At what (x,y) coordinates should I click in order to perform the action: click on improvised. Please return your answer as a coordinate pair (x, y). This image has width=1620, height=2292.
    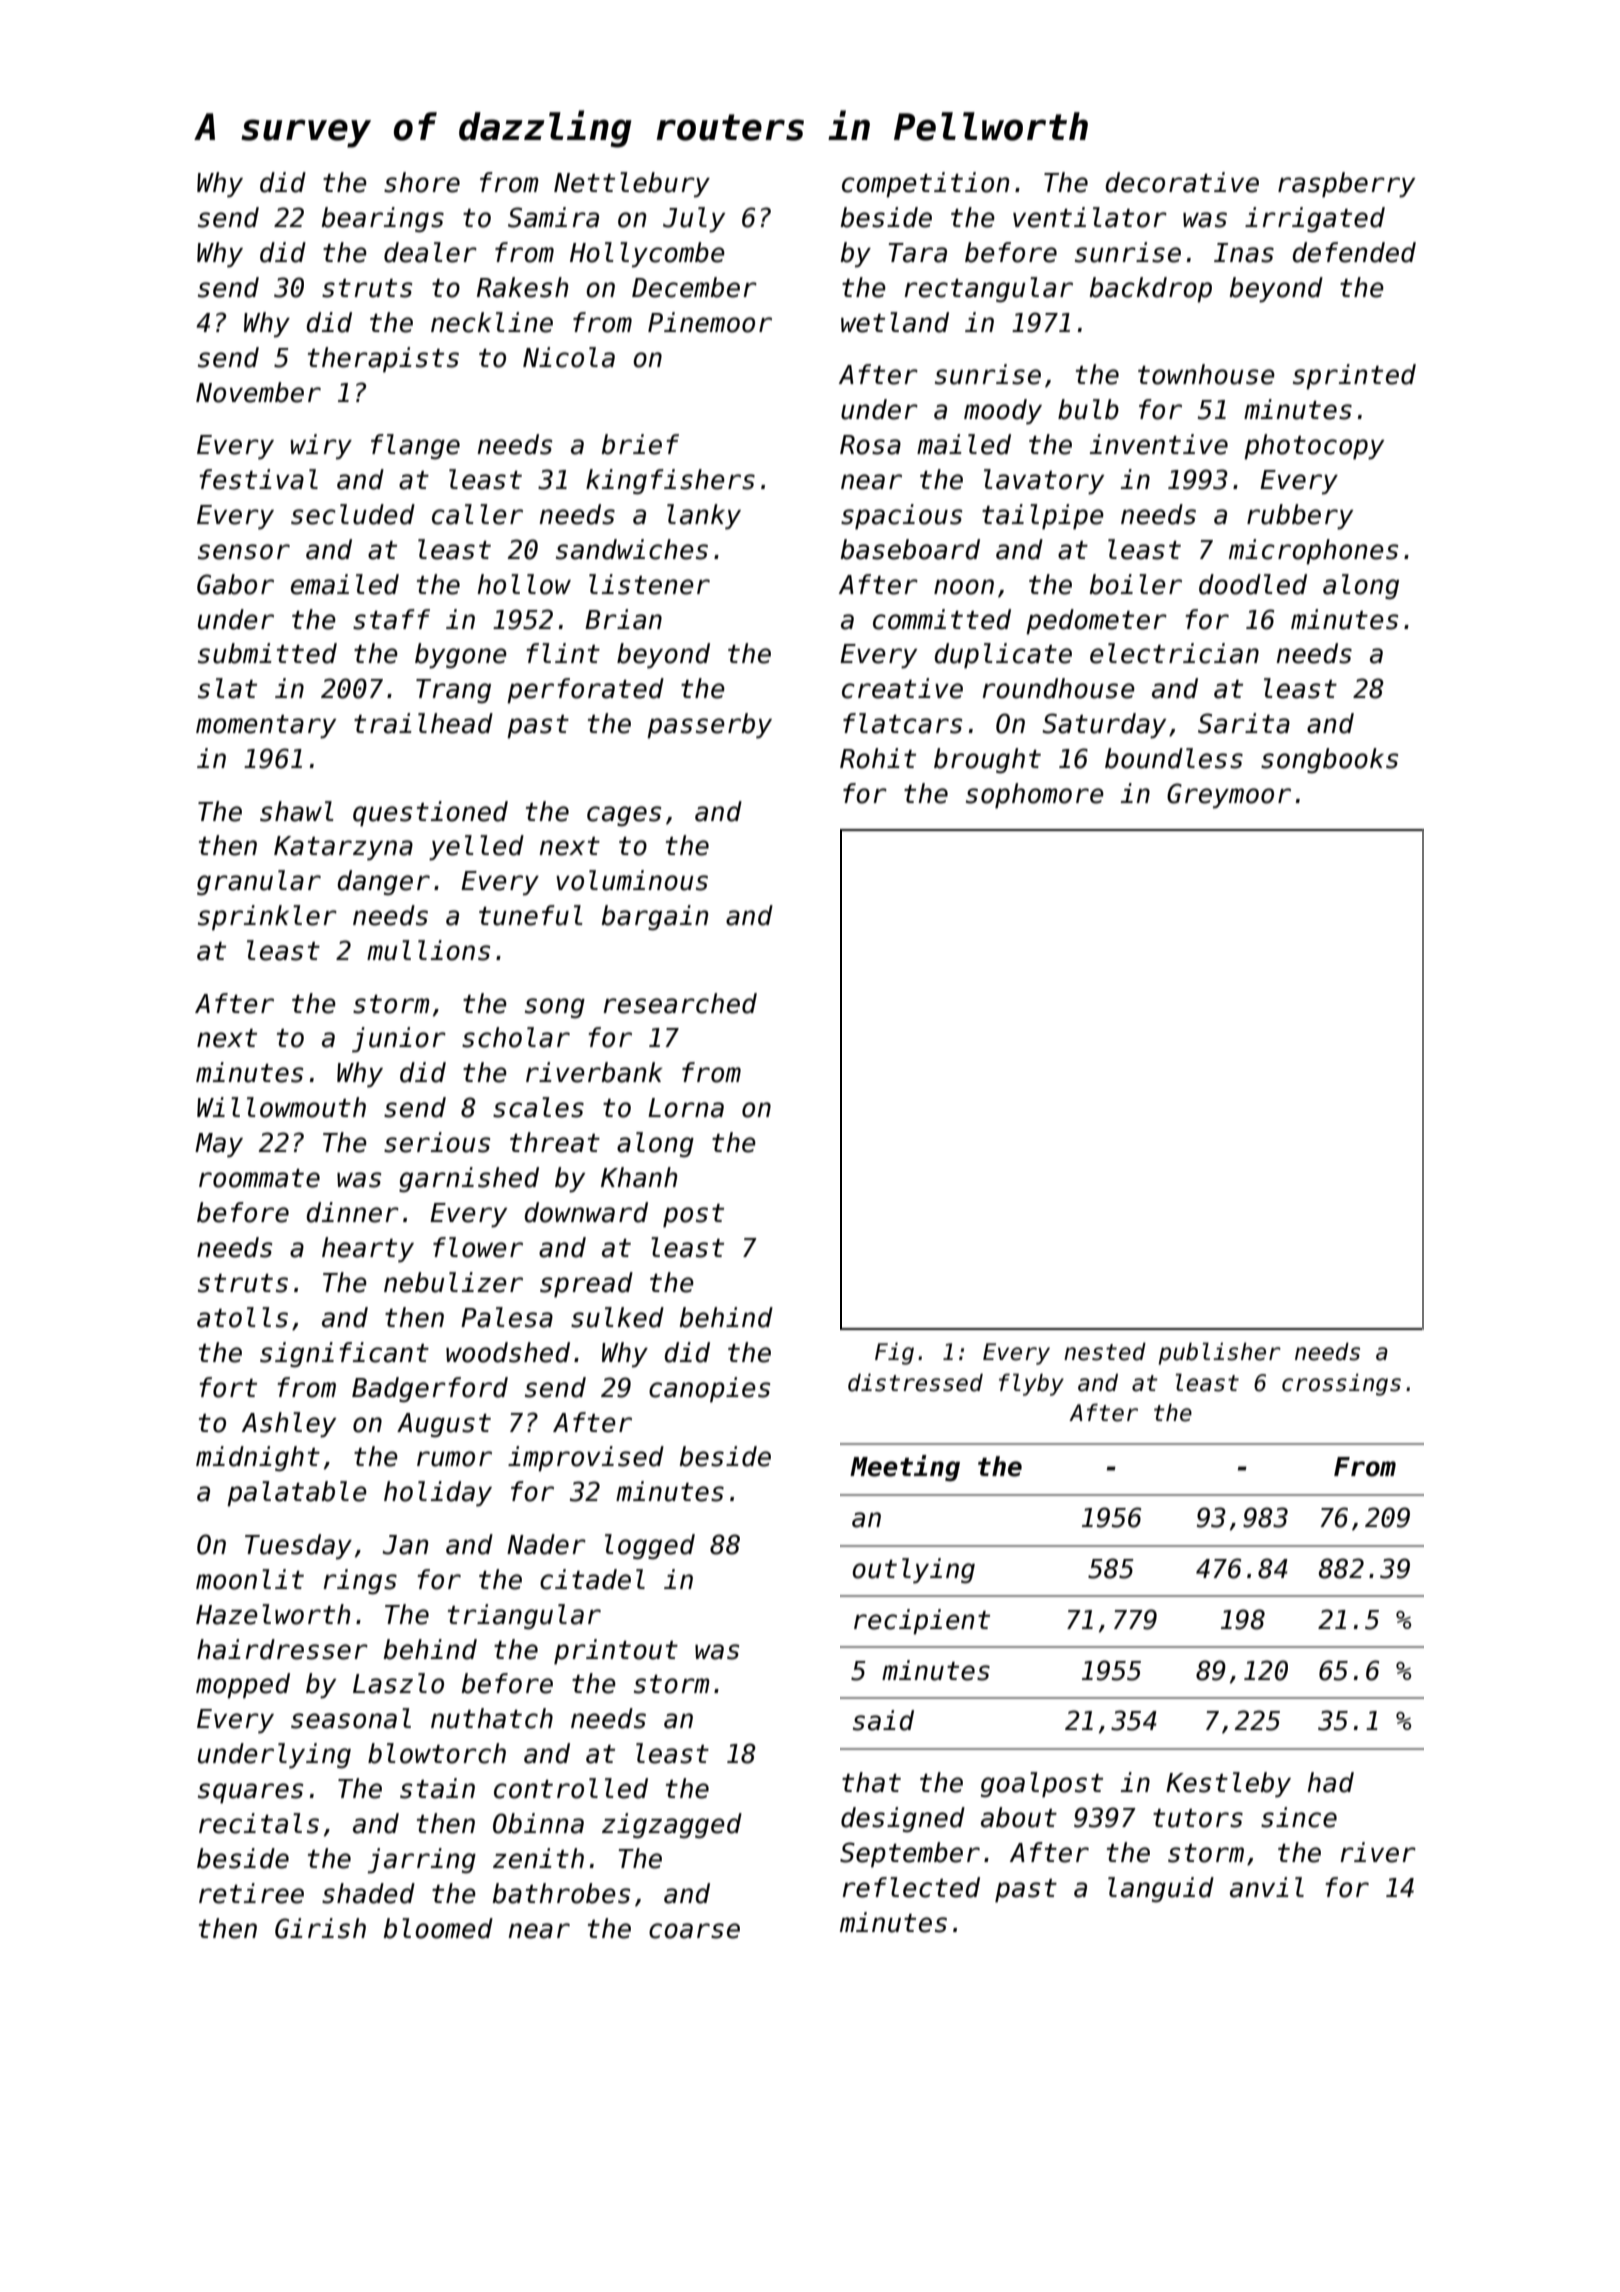
    Looking at the image, I should click on (586, 1459).
